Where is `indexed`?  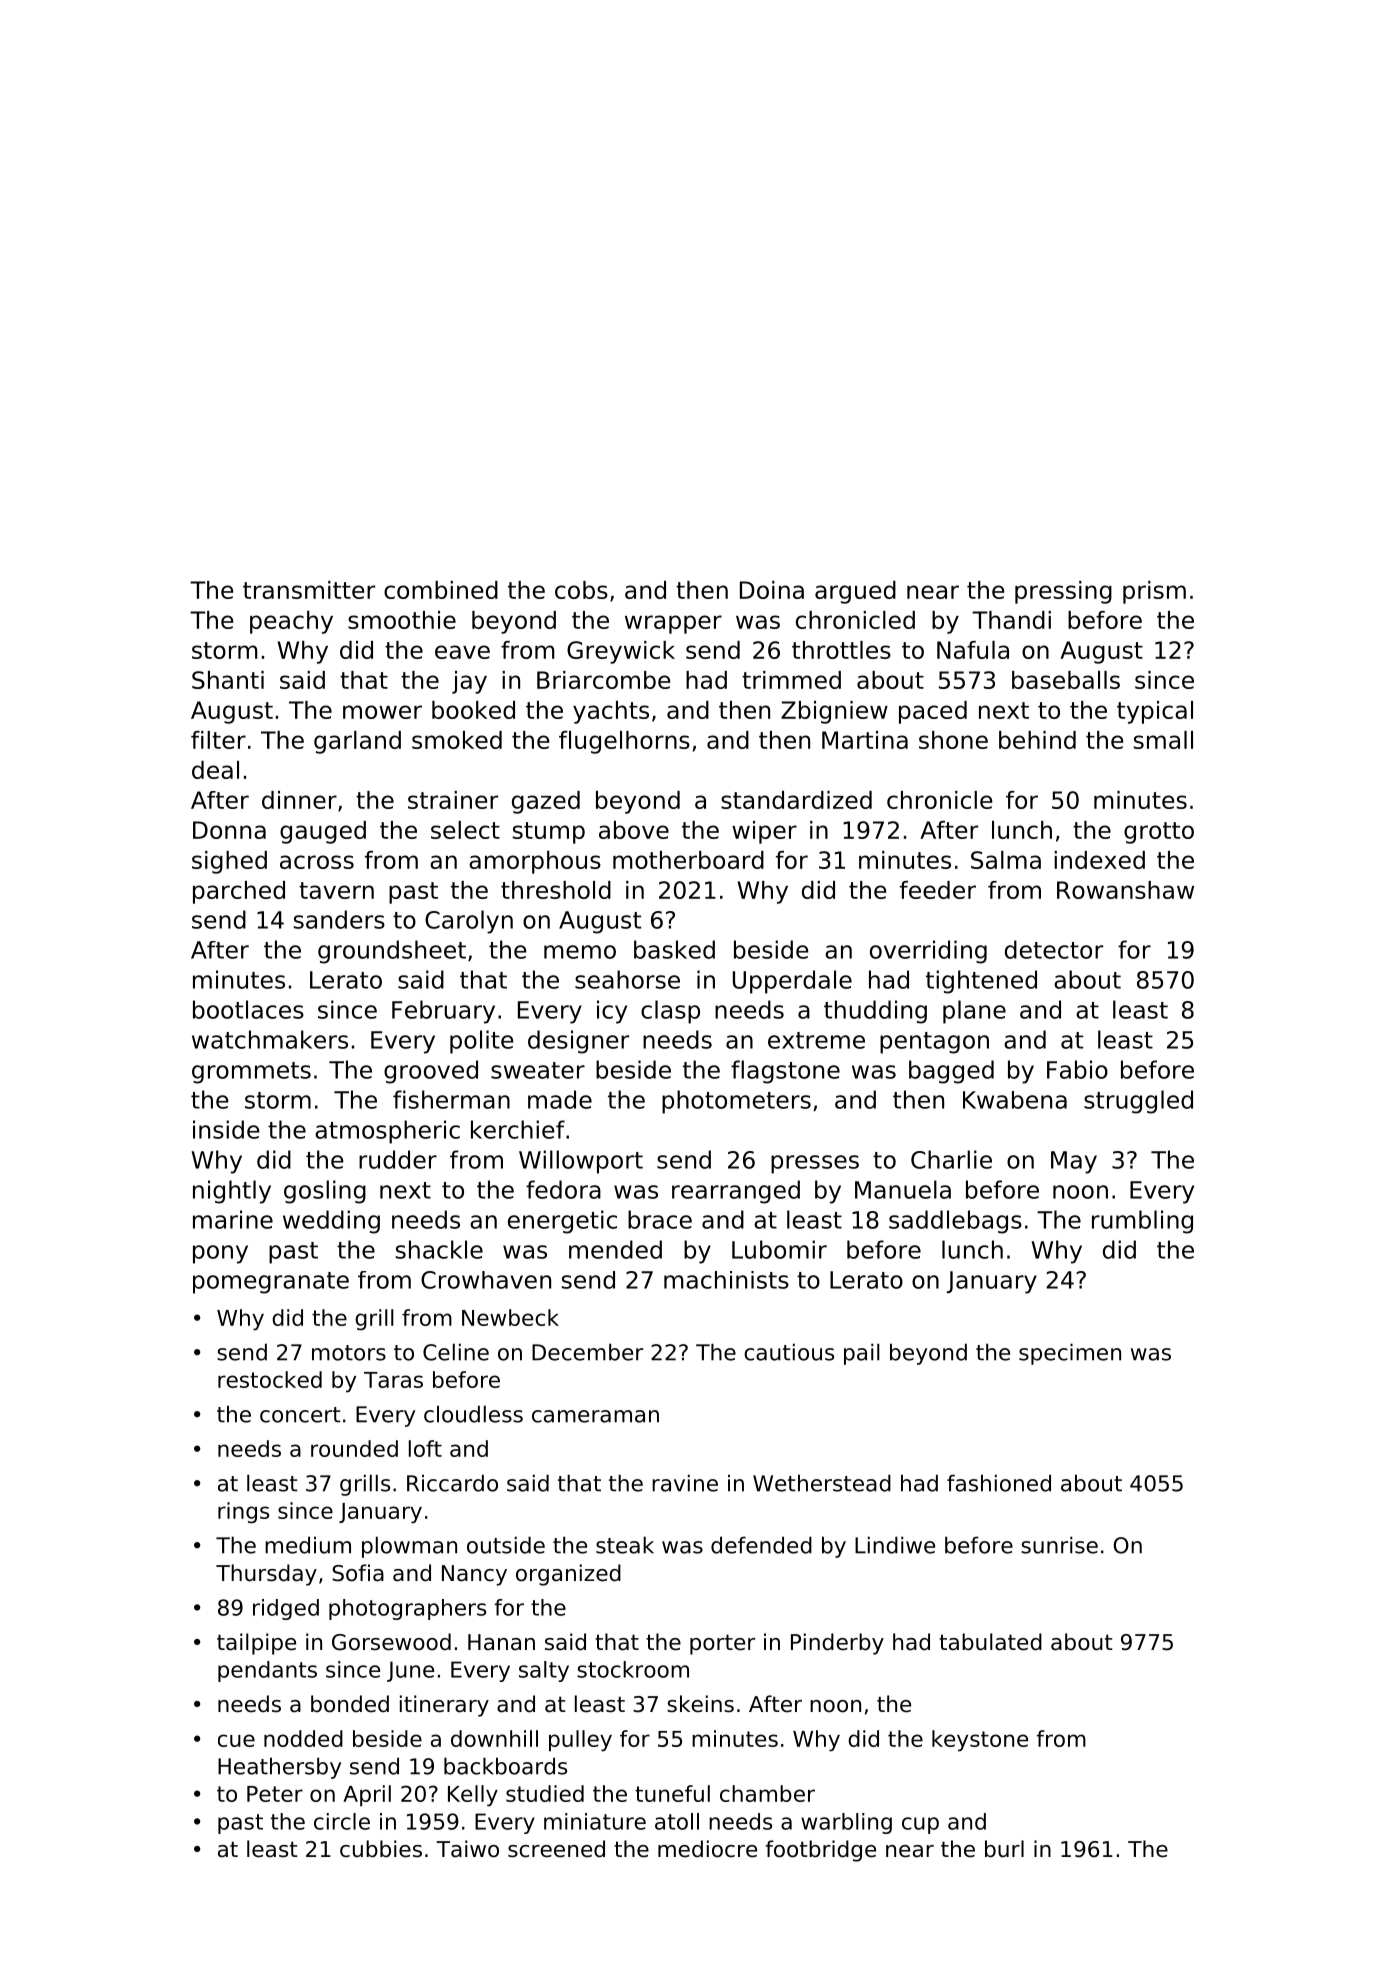
indexed is located at coordinates (1099, 860).
